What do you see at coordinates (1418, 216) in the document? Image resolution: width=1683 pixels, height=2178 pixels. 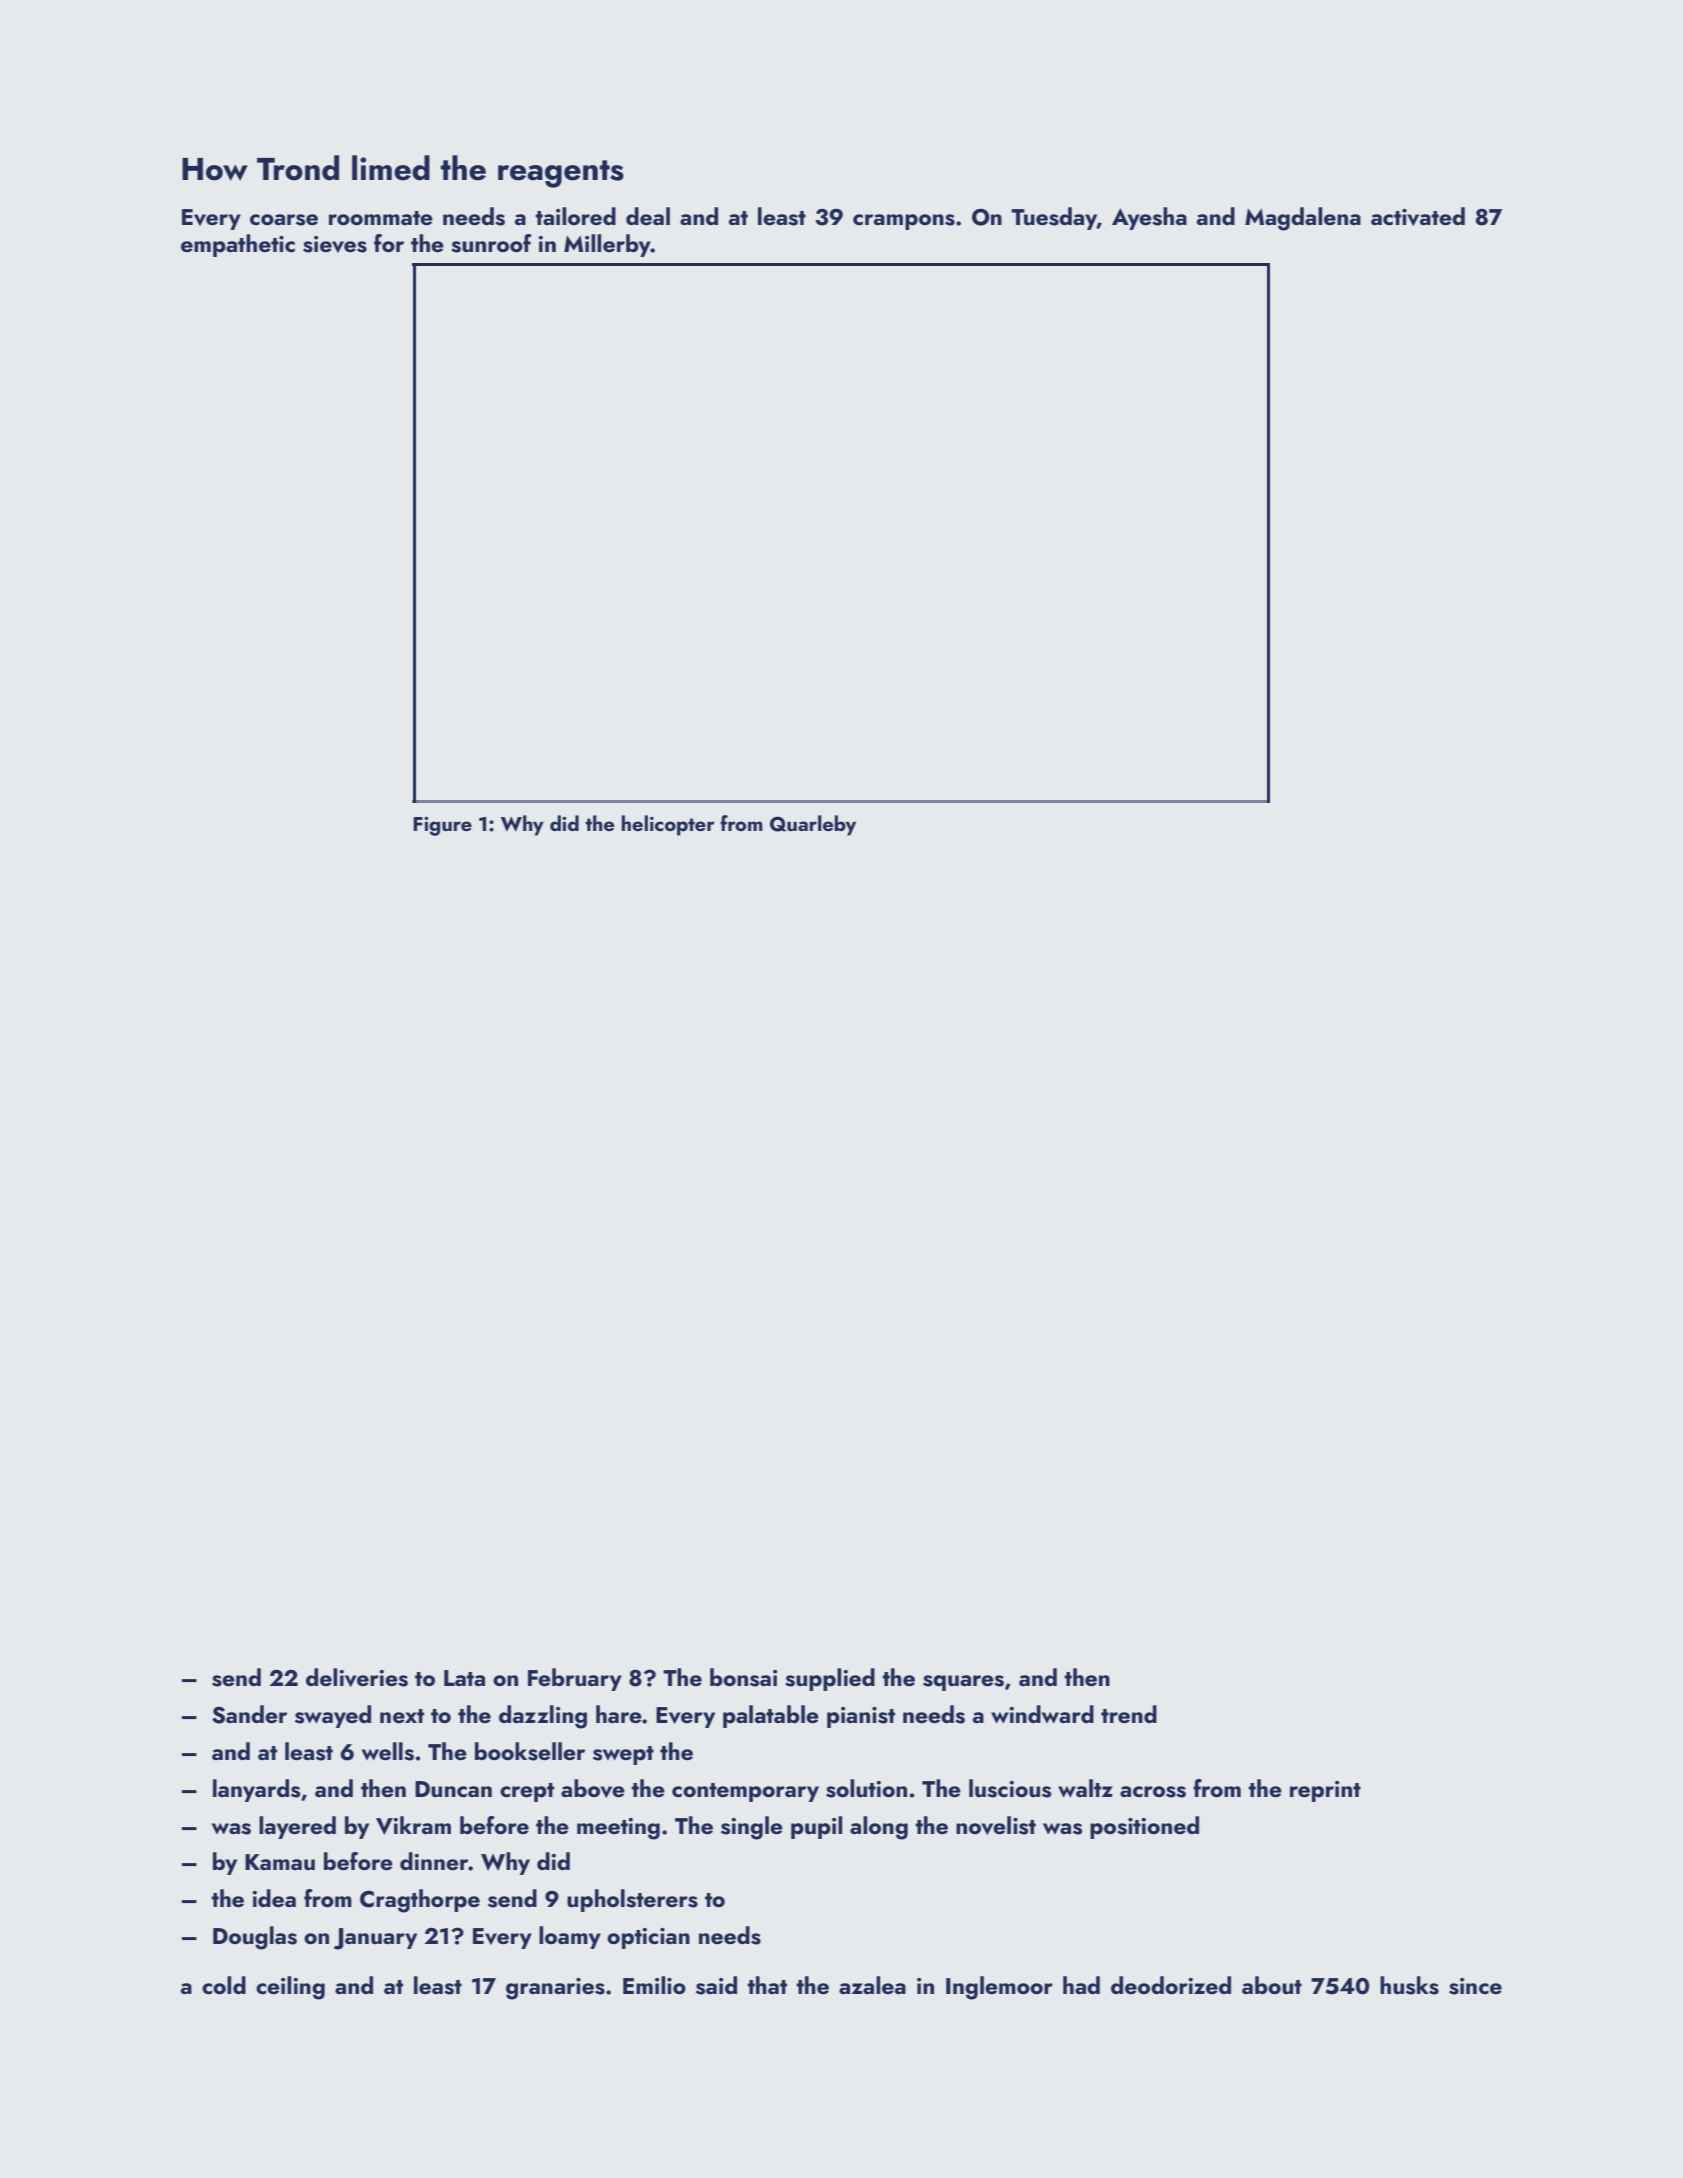 I see `activated` at bounding box center [1418, 216].
